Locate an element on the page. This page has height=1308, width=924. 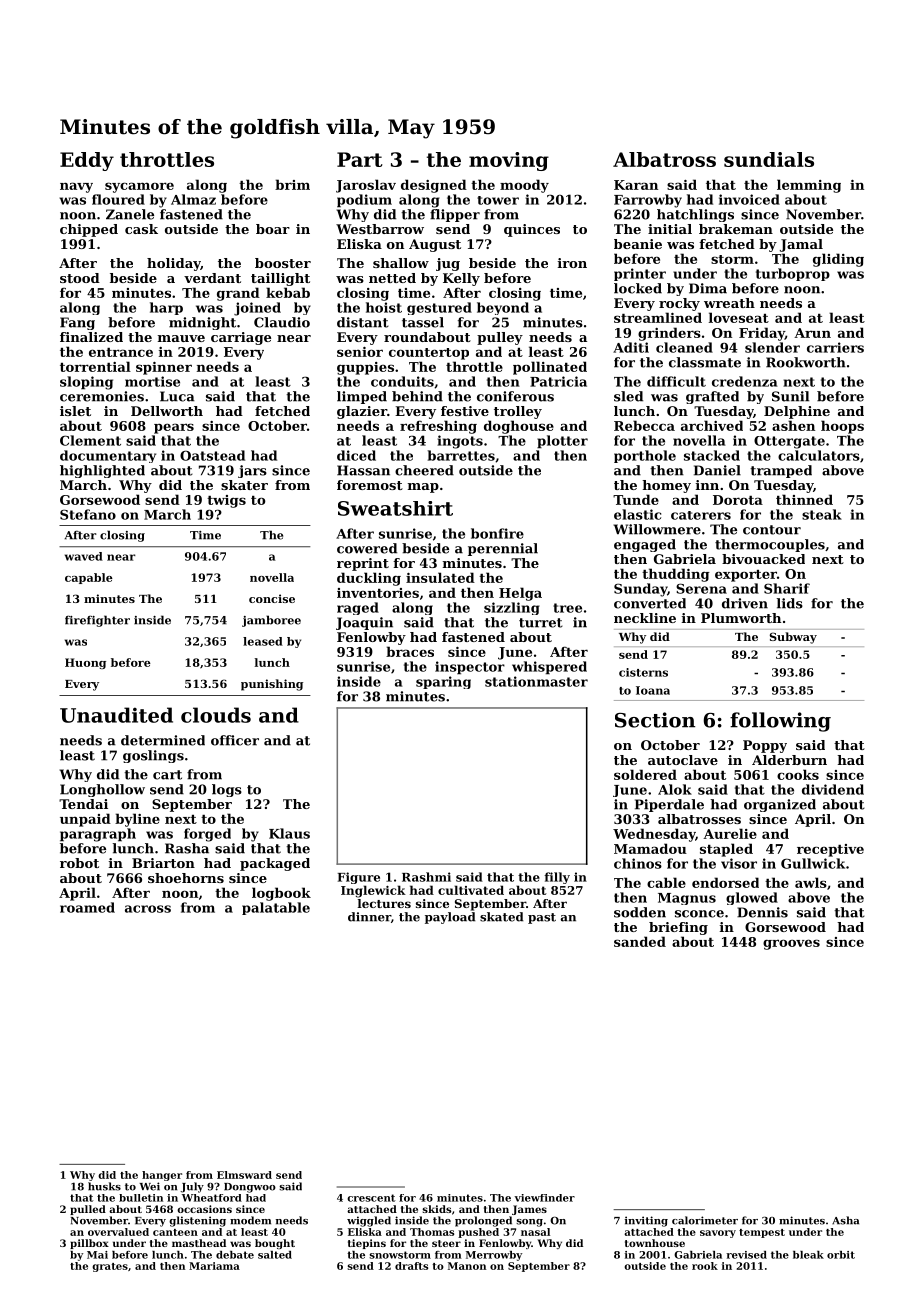
soldered is located at coordinates (645, 774).
